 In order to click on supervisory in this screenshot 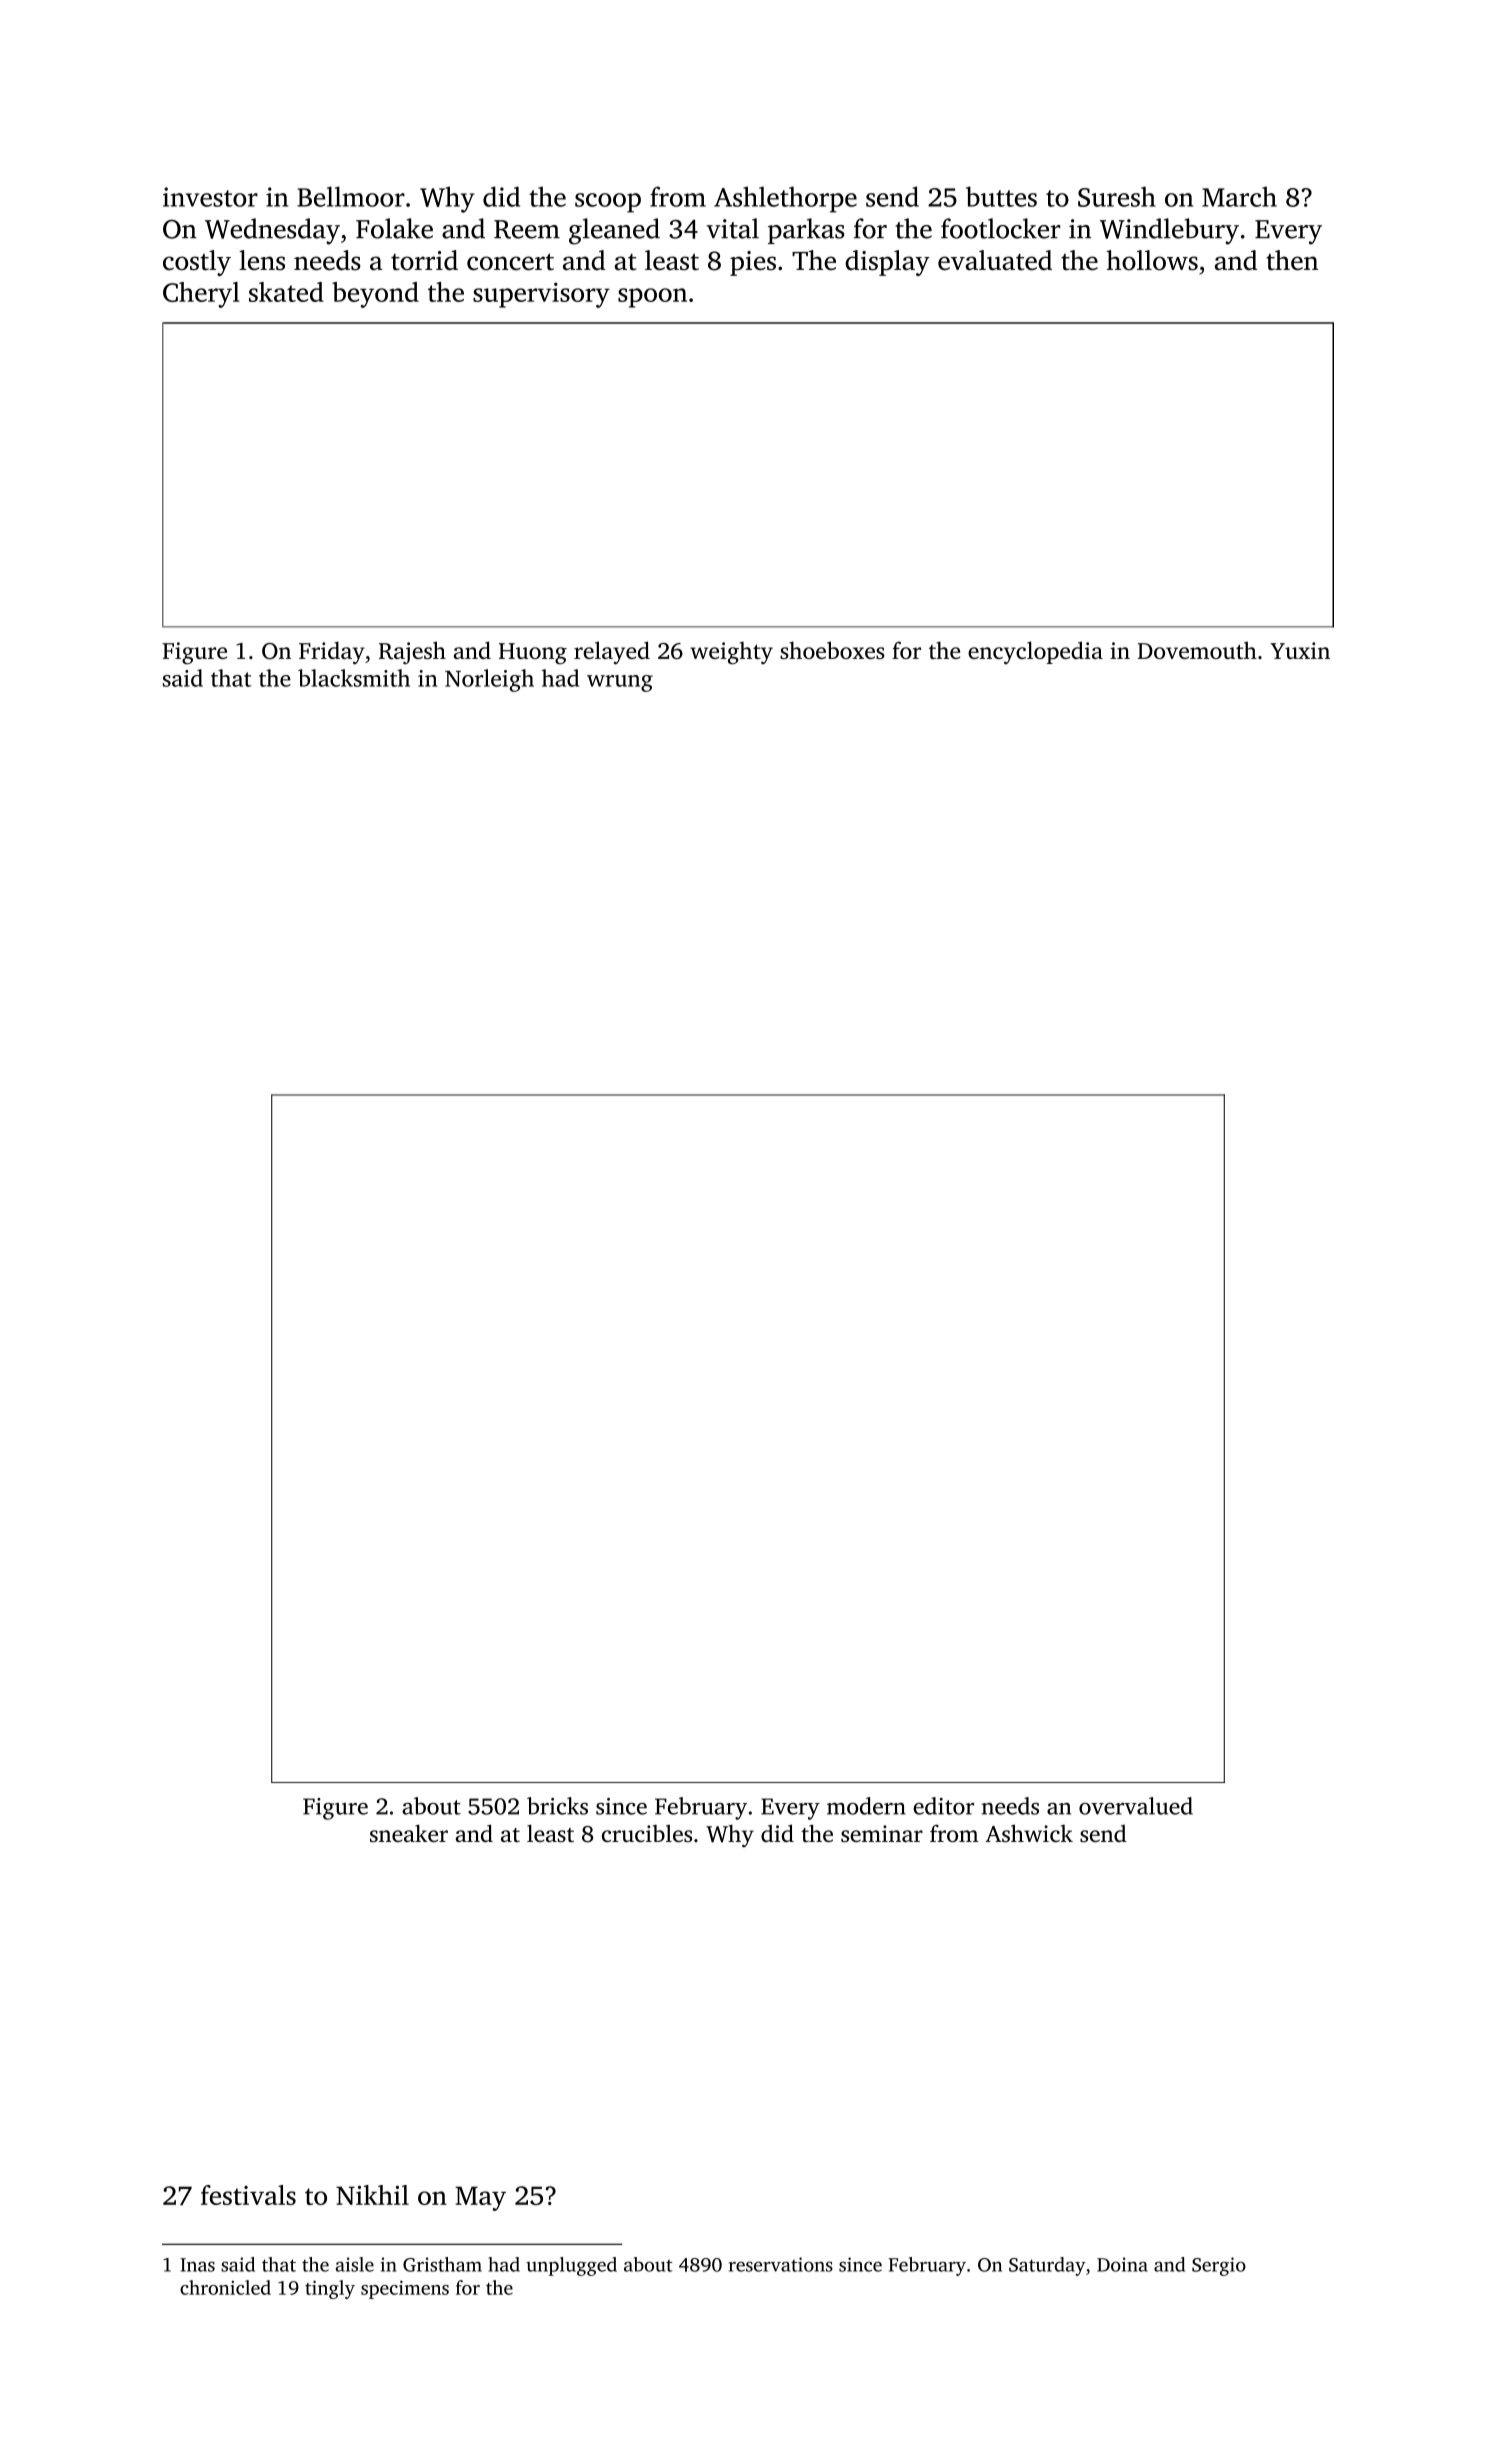, I will do `click(541, 295)`.
